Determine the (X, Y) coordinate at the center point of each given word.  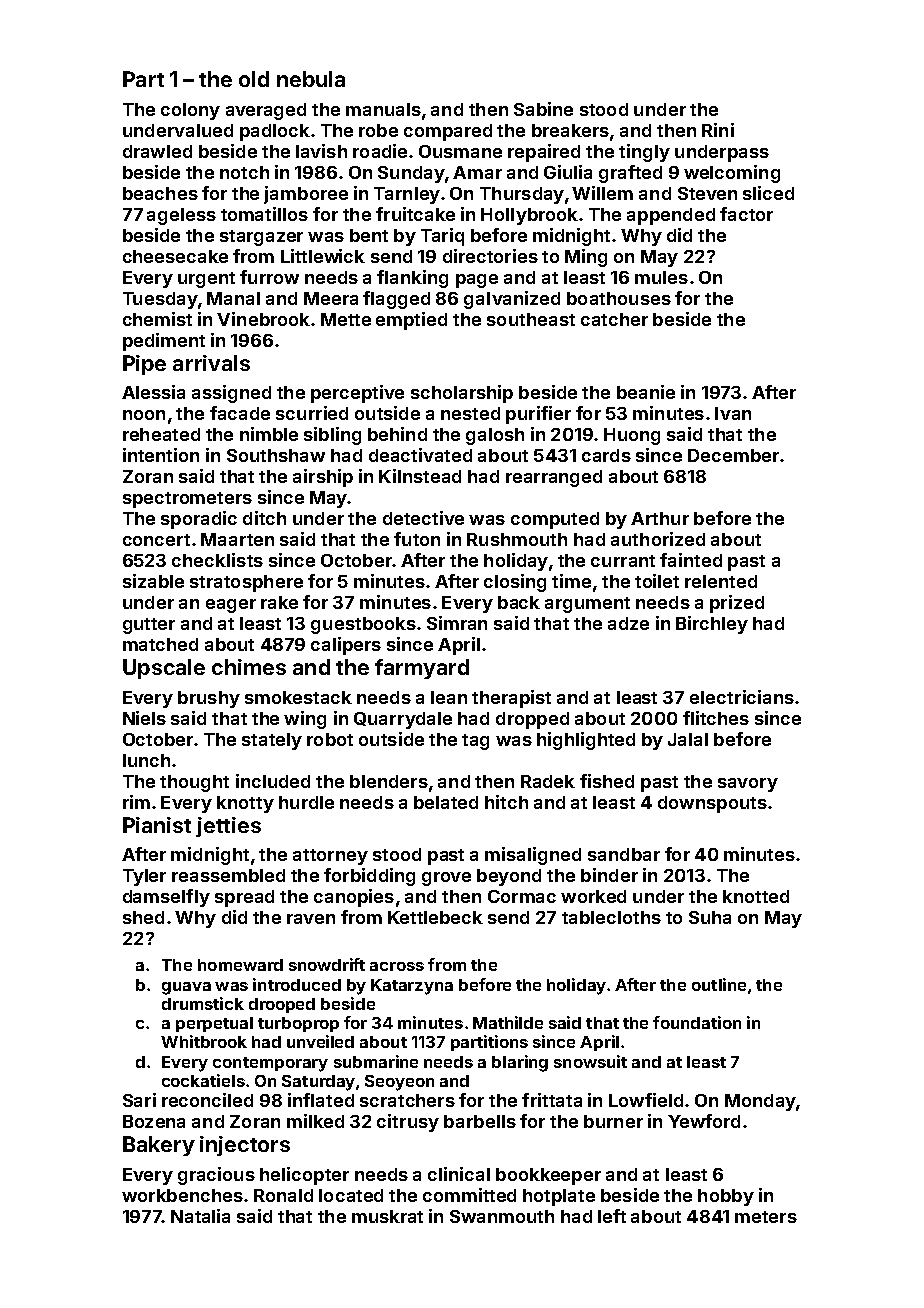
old (254, 79)
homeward (240, 965)
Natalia (200, 1216)
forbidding (369, 877)
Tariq (442, 237)
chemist (157, 319)
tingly (644, 153)
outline (719, 984)
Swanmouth (502, 1216)
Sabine (543, 109)
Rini (718, 130)
